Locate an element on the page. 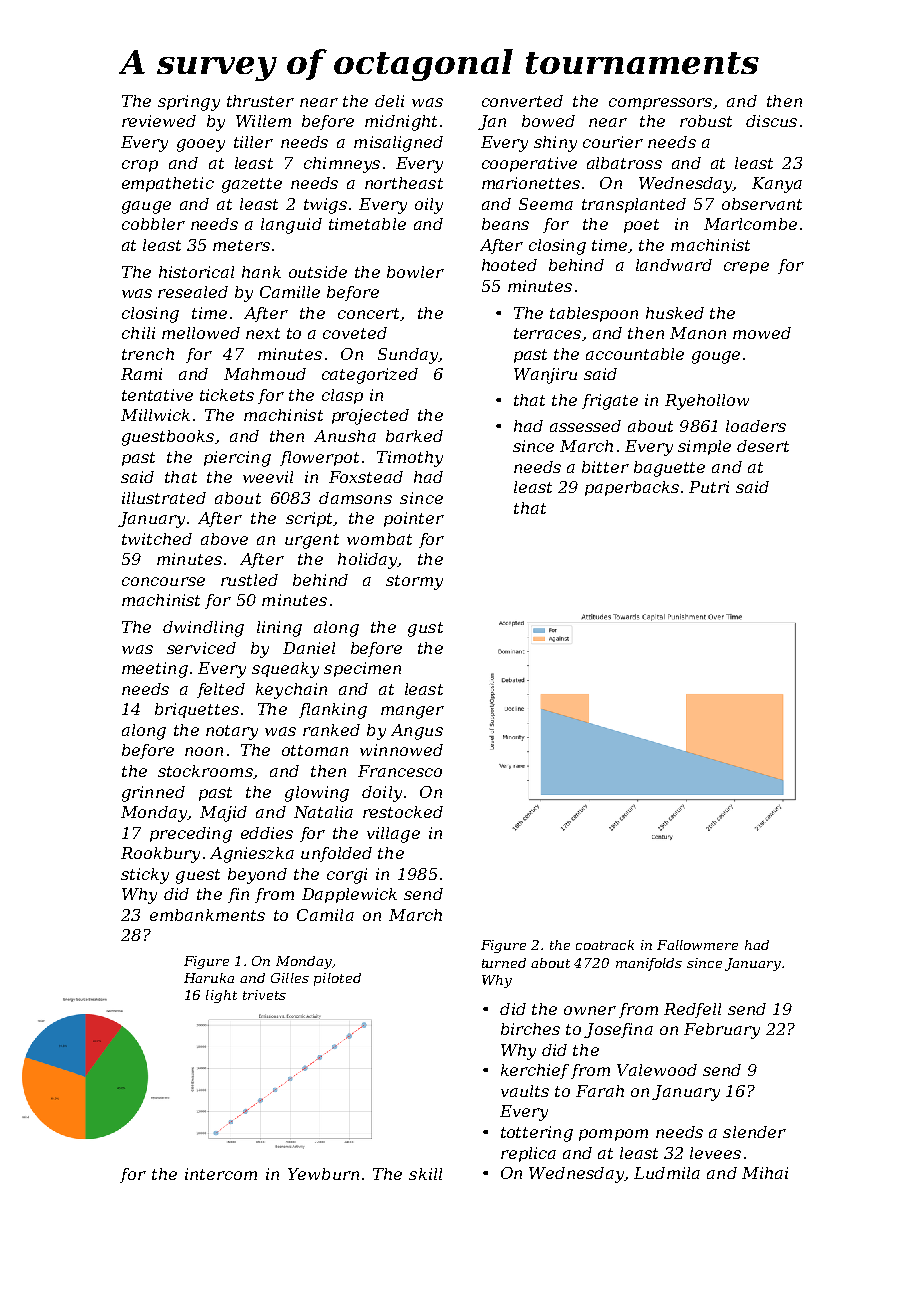 The width and height of the page is (924, 1308). beyond is located at coordinates (257, 876).
